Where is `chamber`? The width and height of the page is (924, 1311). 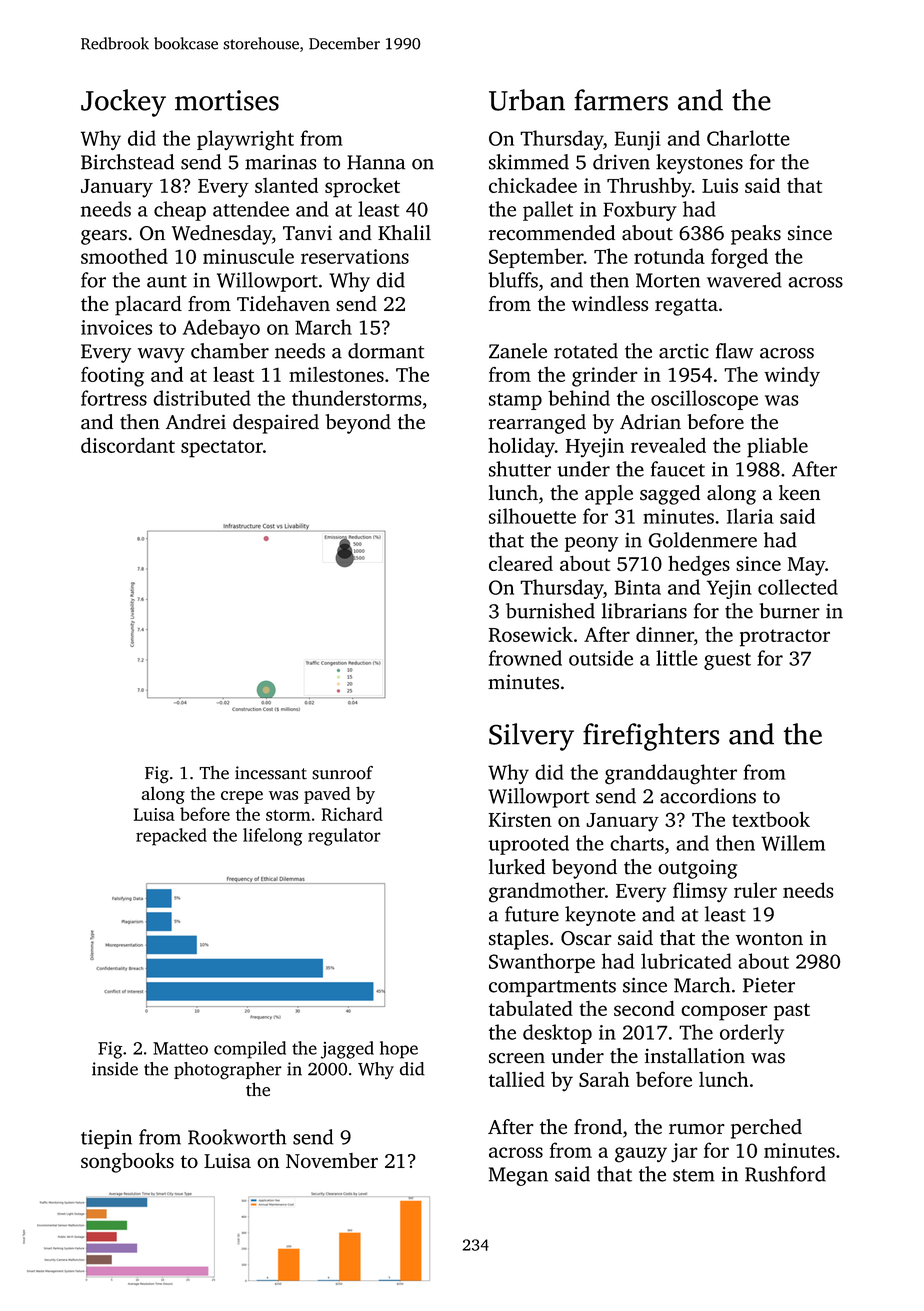 chamber is located at coordinates (230, 351).
